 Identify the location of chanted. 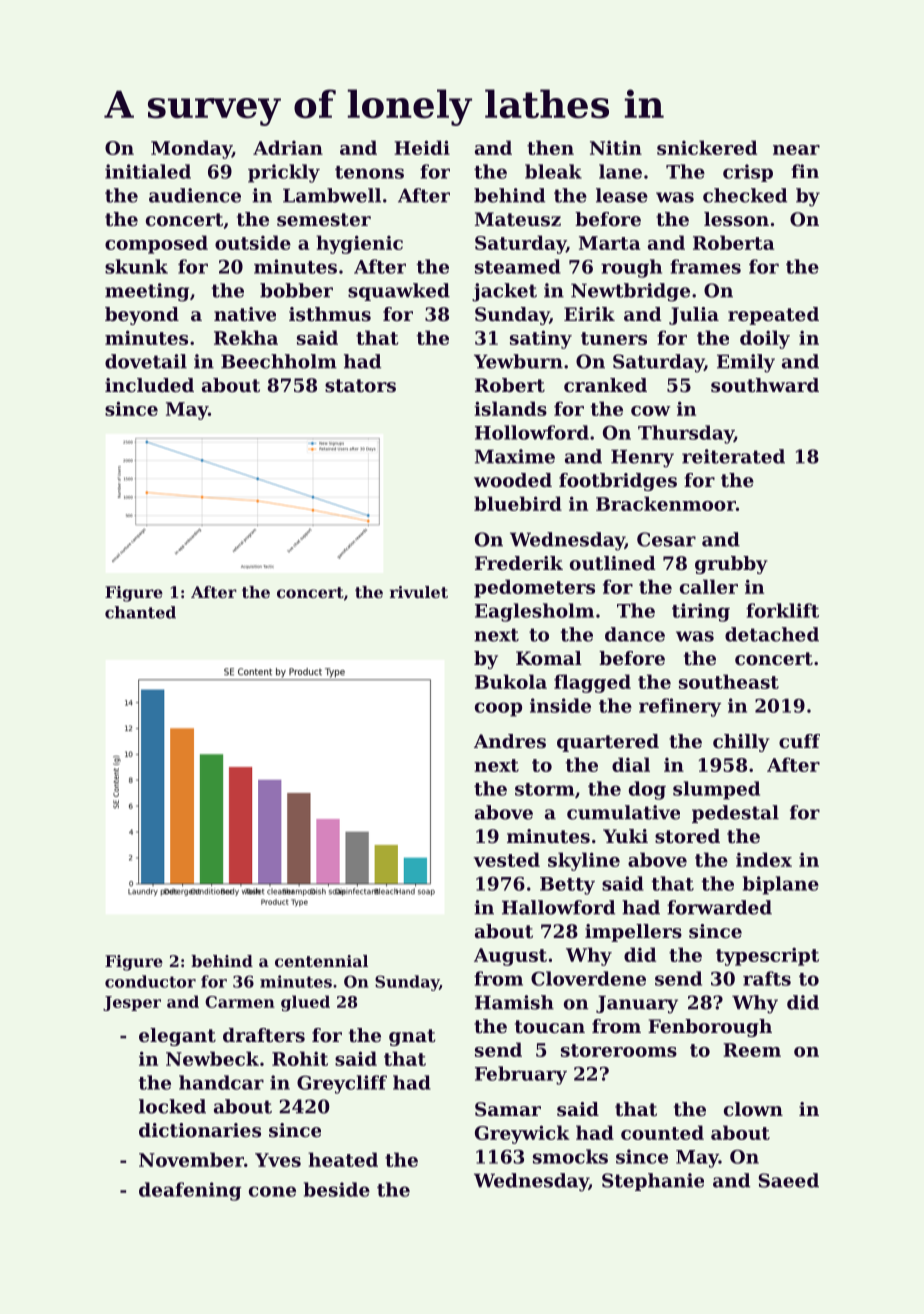
(140, 612).
